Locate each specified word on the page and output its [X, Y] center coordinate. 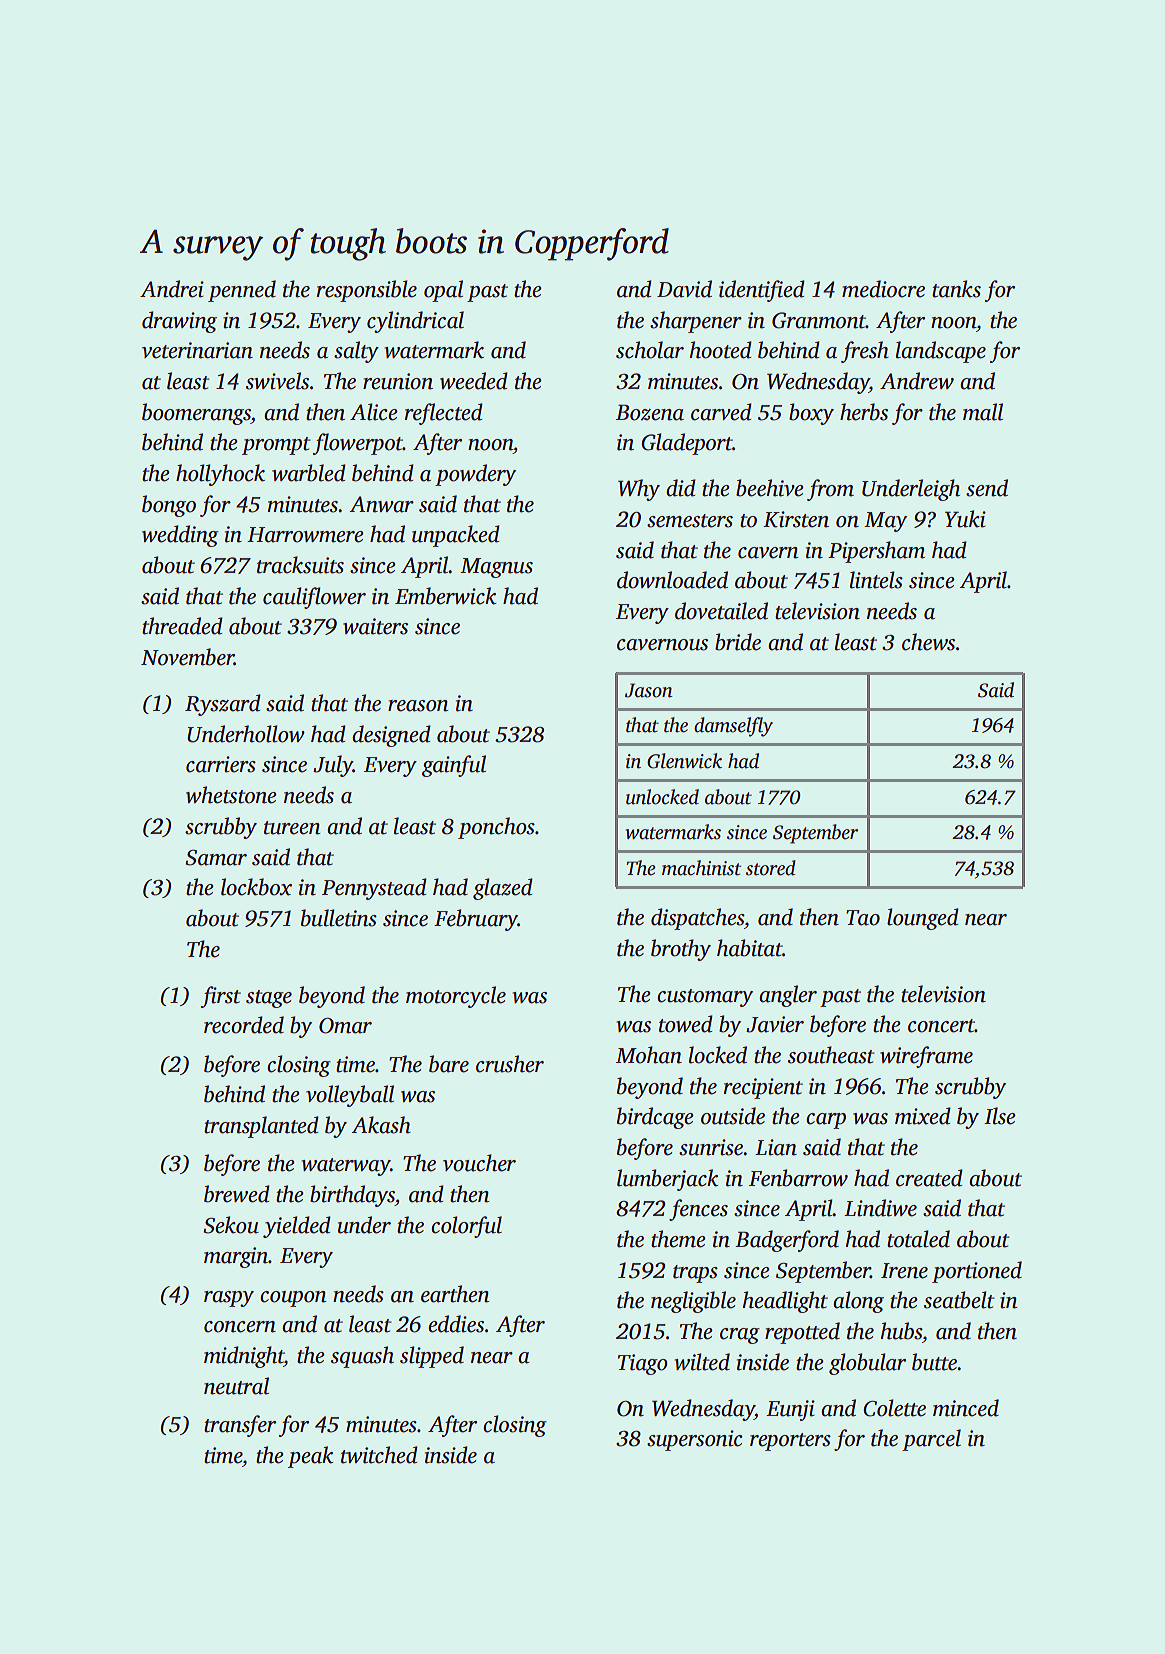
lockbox [256, 887]
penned [242, 291]
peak [311, 1457]
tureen [292, 828]
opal [443, 291]
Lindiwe [880, 1208]
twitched [379, 1455]
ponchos [496, 828]
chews [928, 642]
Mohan [649, 1055]
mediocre [883, 289]
